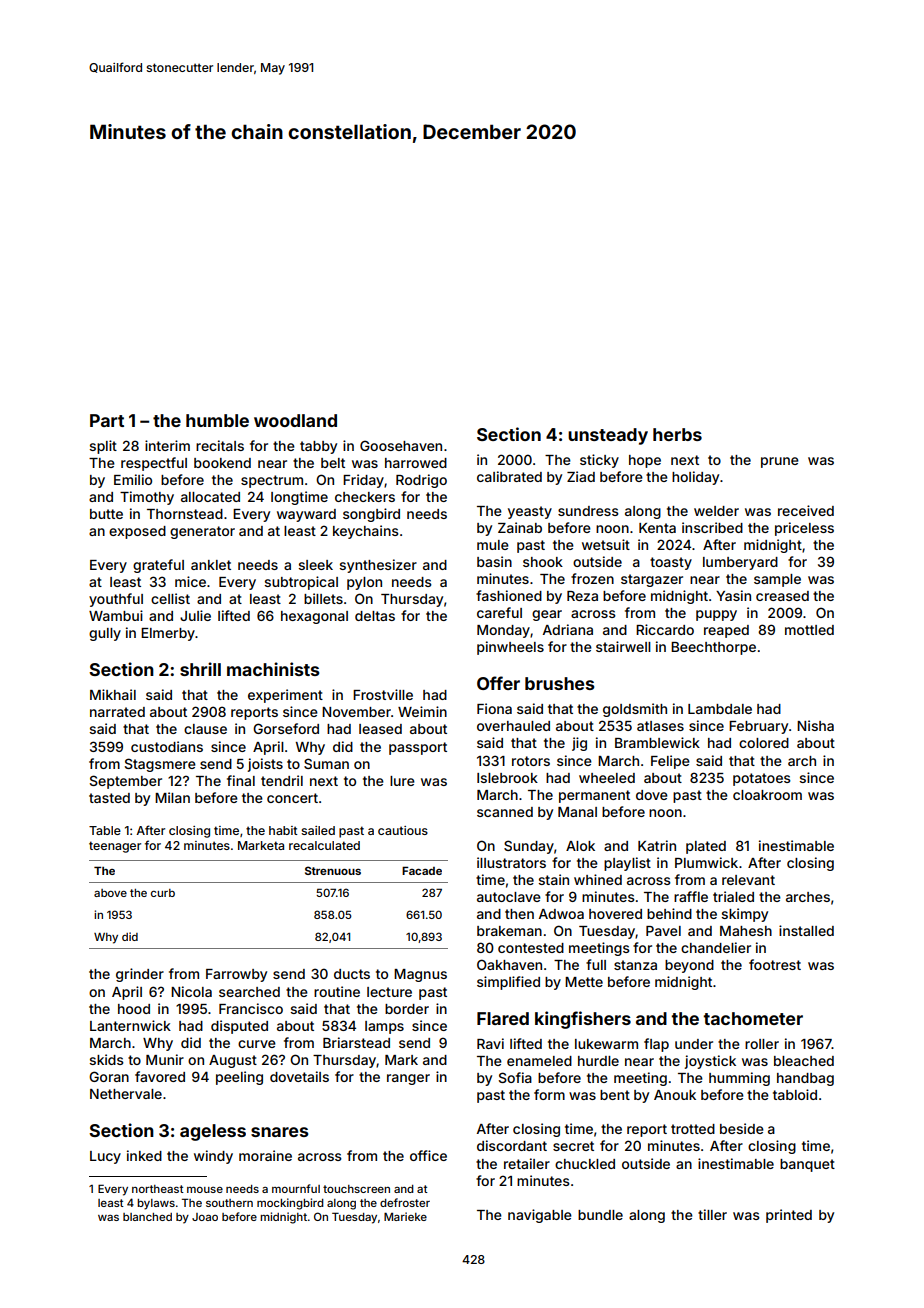  What do you see at coordinates (408, 1079) in the page?
I see `ranger` at bounding box center [408, 1079].
